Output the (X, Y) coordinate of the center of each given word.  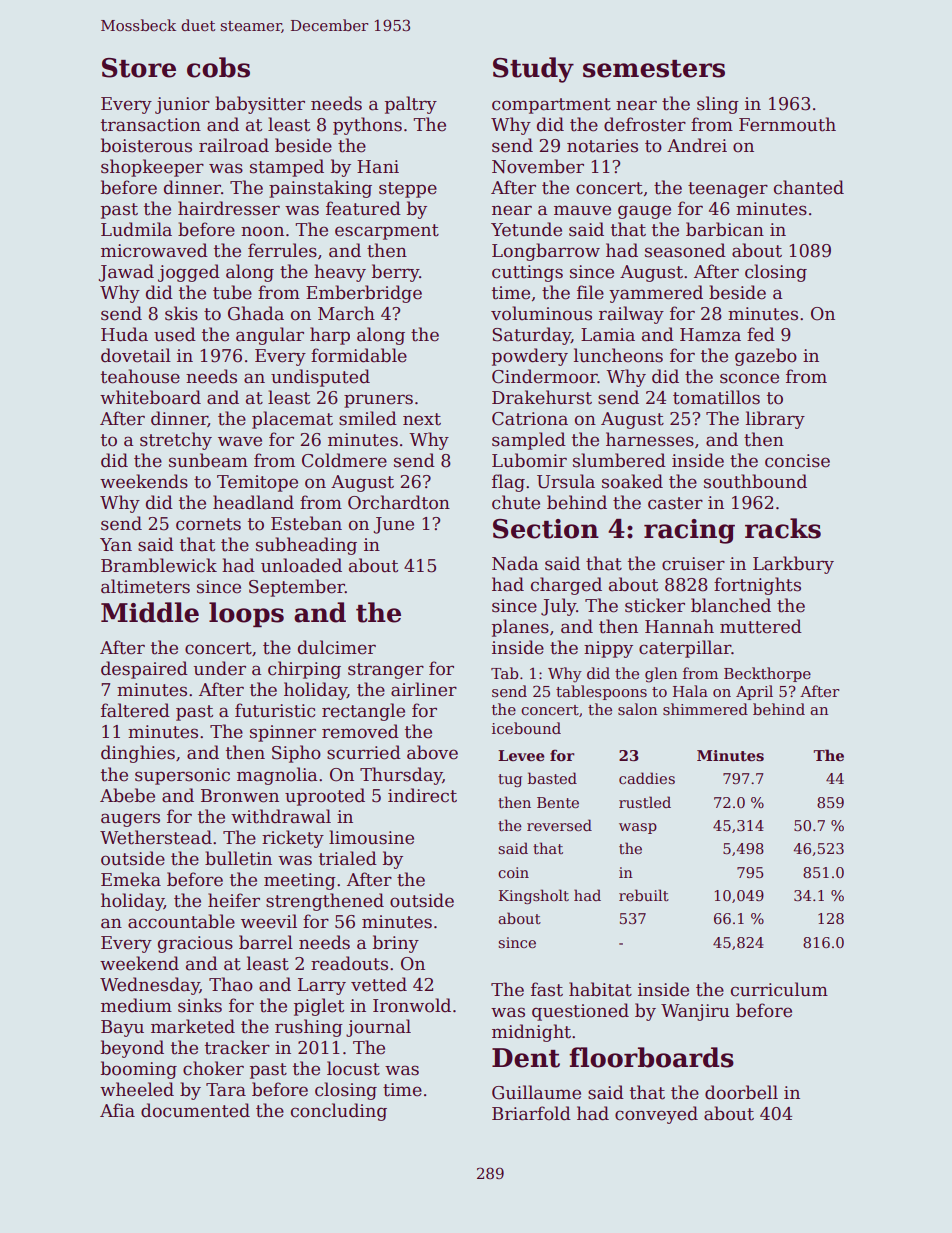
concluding (339, 1112)
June (393, 525)
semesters (654, 69)
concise (797, 461)
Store (139, 68)
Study (533, 70)
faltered (135, 710)
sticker (655, 605)
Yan (116, 545)
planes (520, 628)
